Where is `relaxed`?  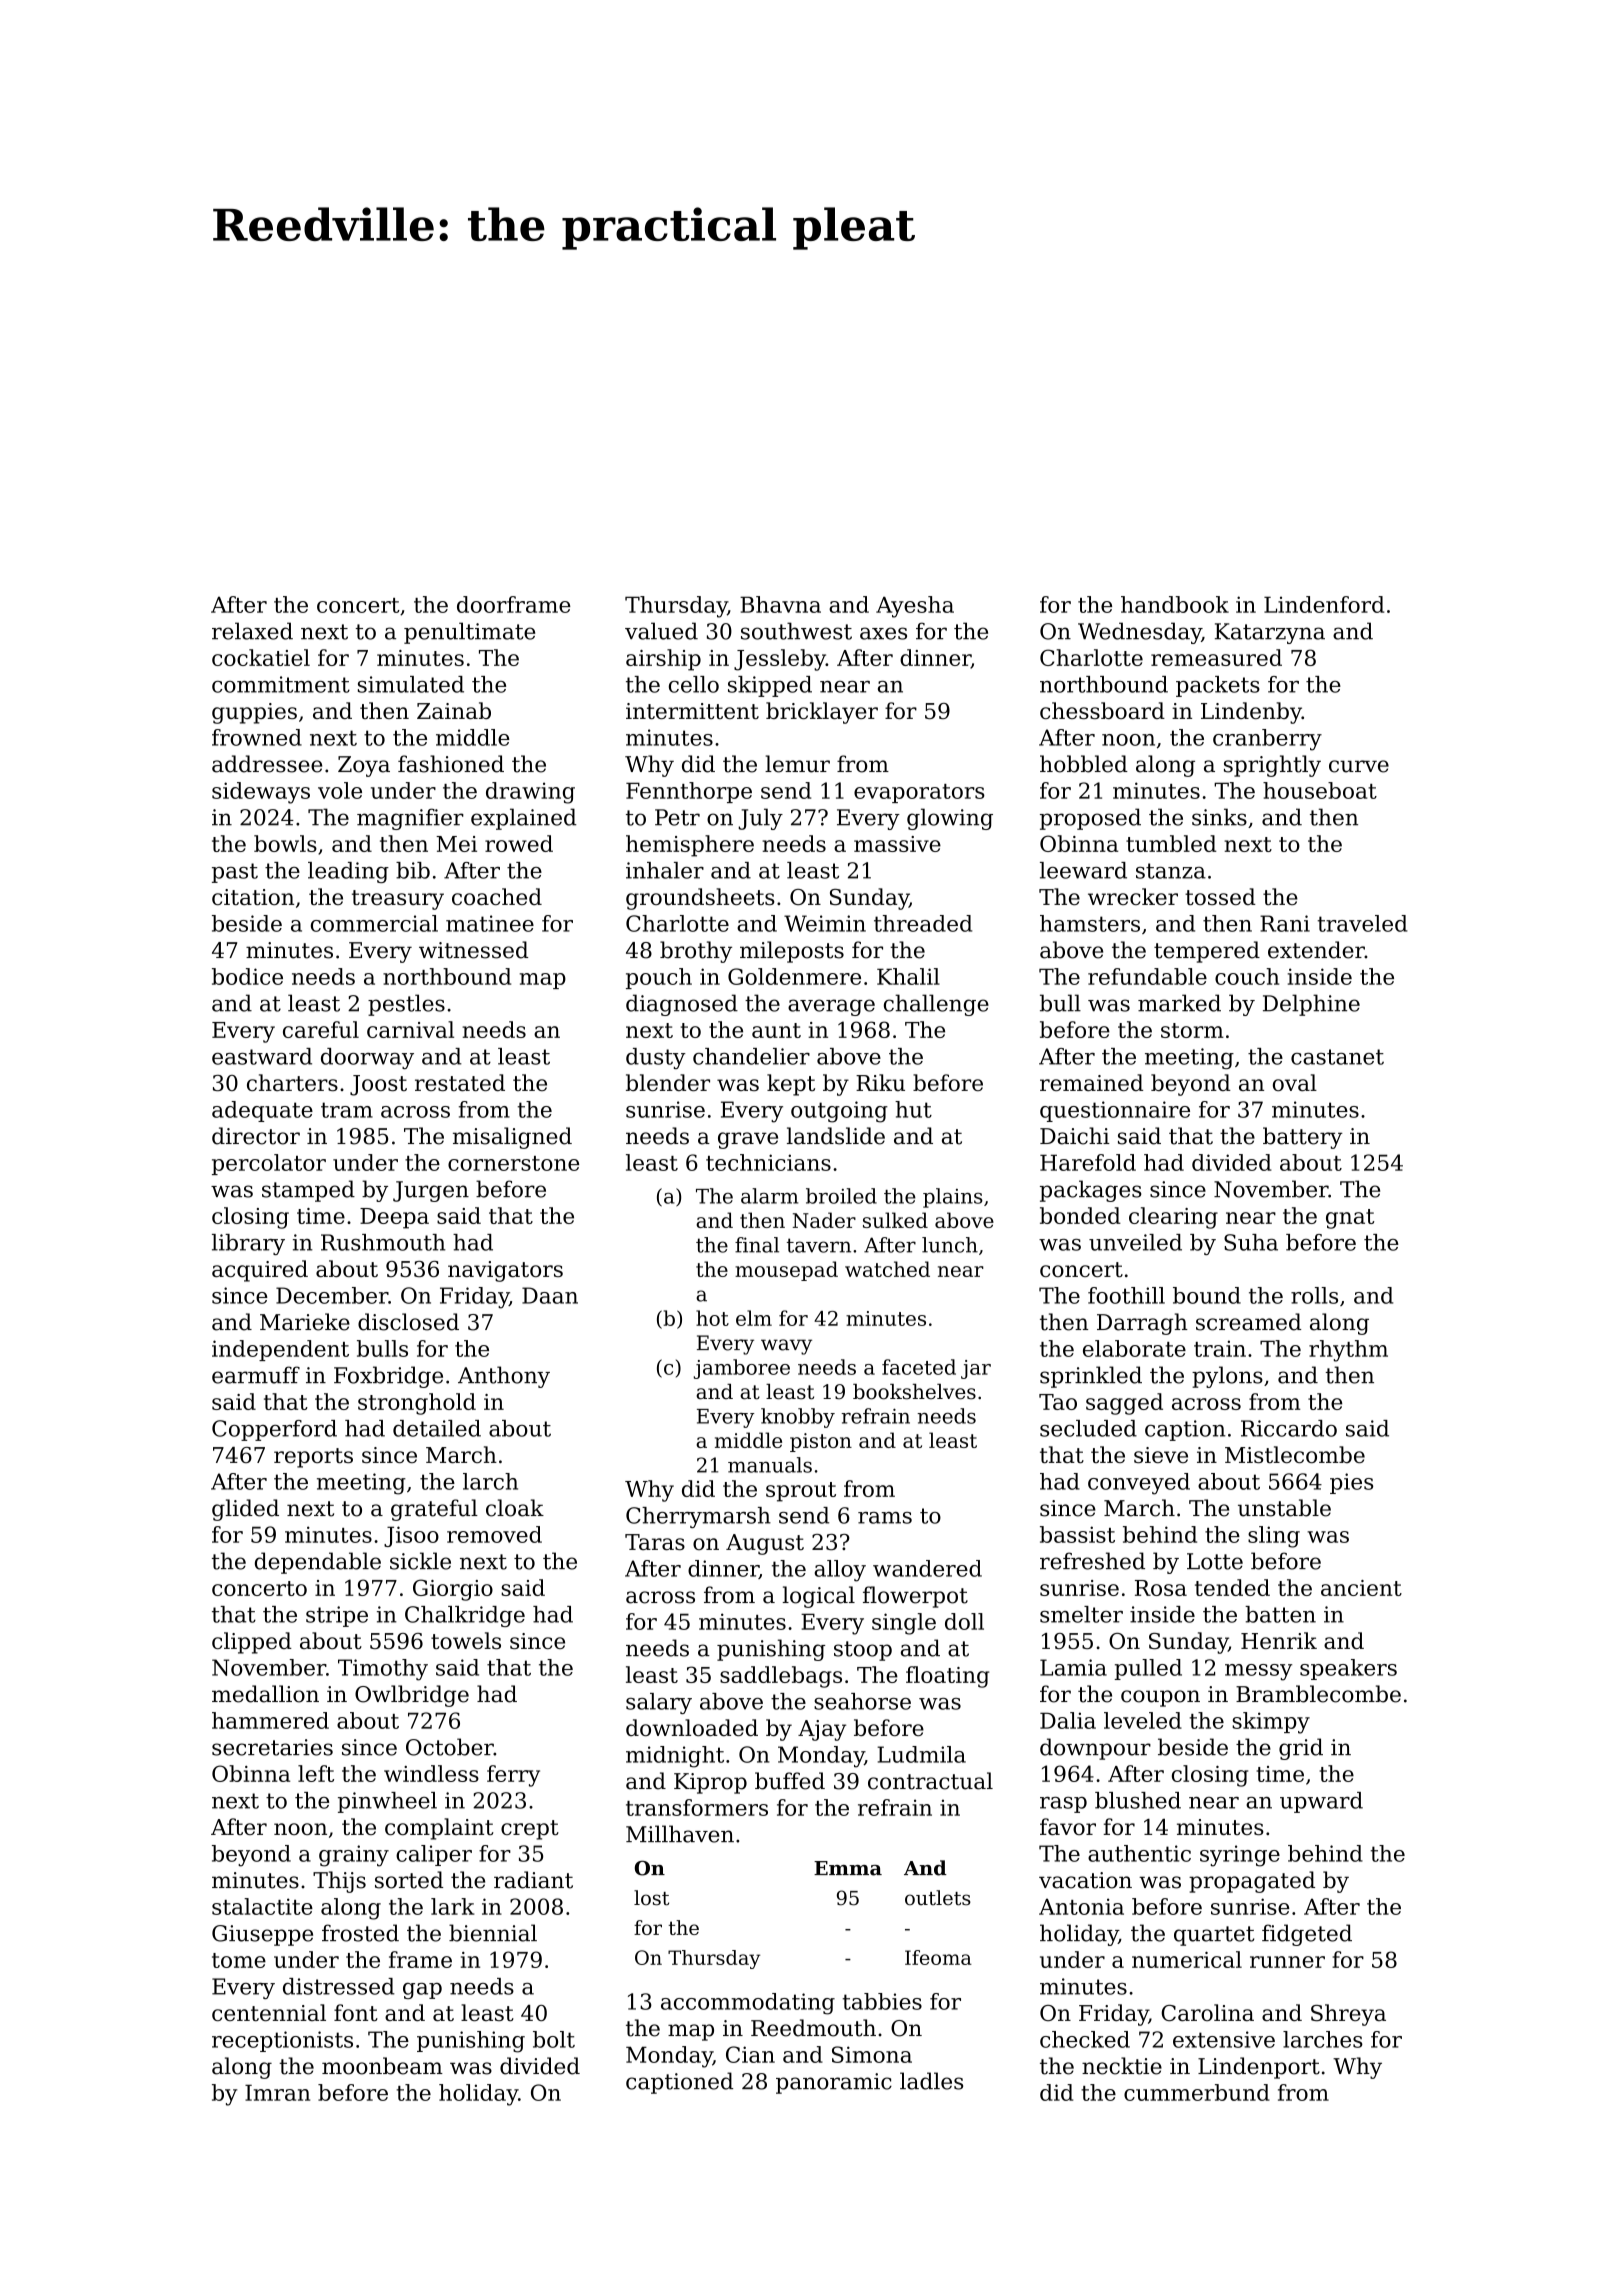
relaxed is located at coordinates (252, 631).
